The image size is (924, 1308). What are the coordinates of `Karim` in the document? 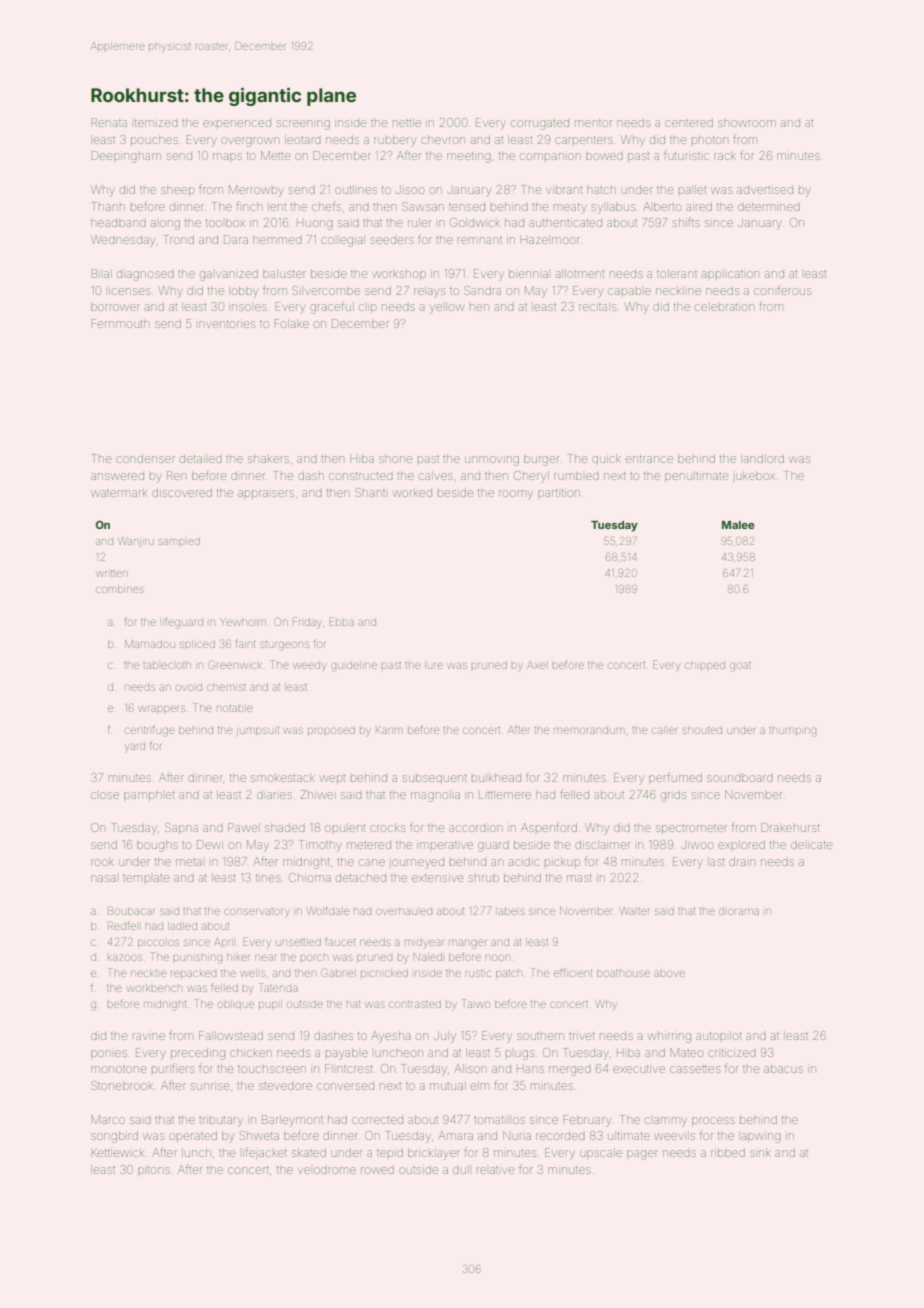 It's located at (388, 730).
